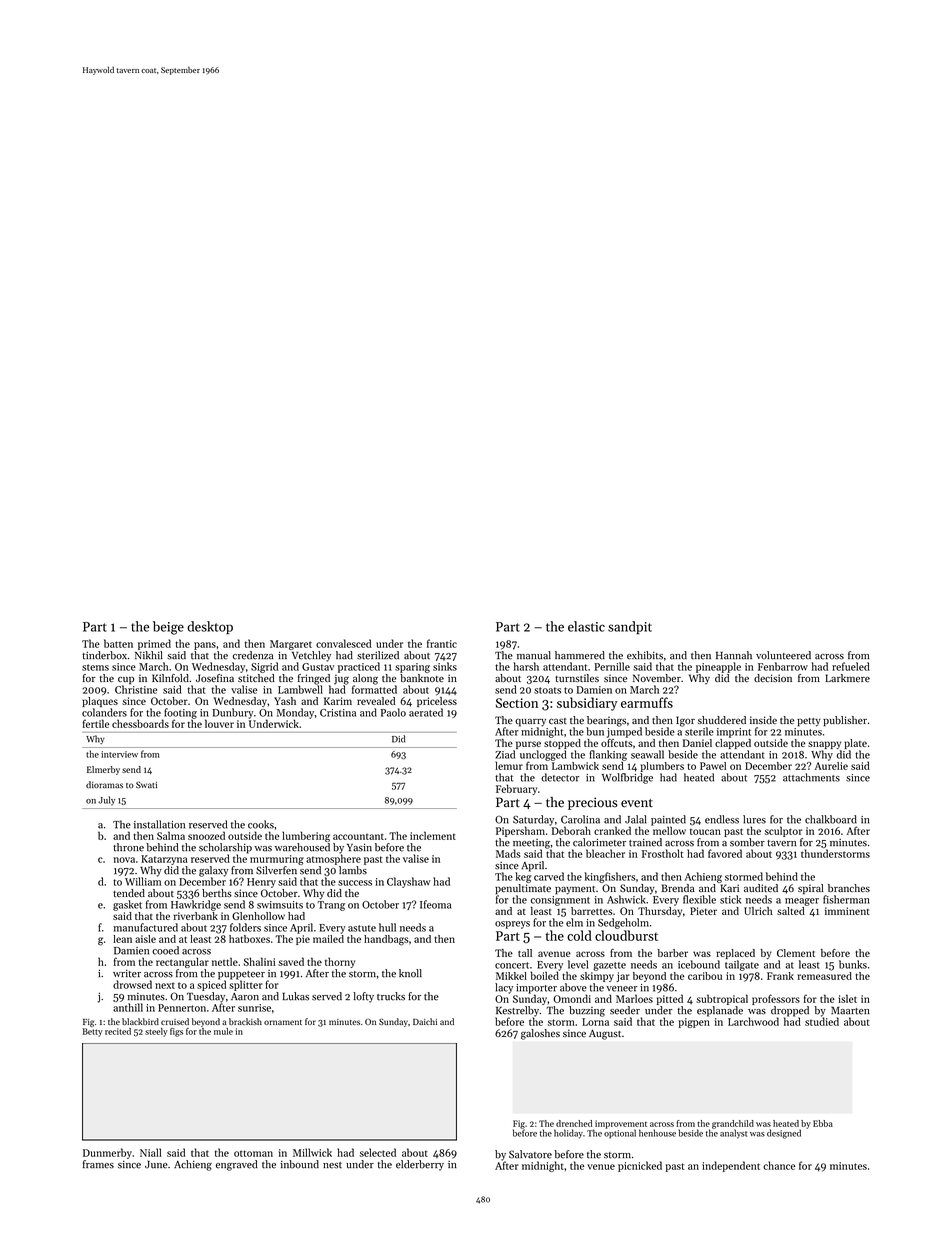  What do you see at coordinates (420, 1165) in the screenshot?
I see `elderberry` at bounding box center [420, 1165].
